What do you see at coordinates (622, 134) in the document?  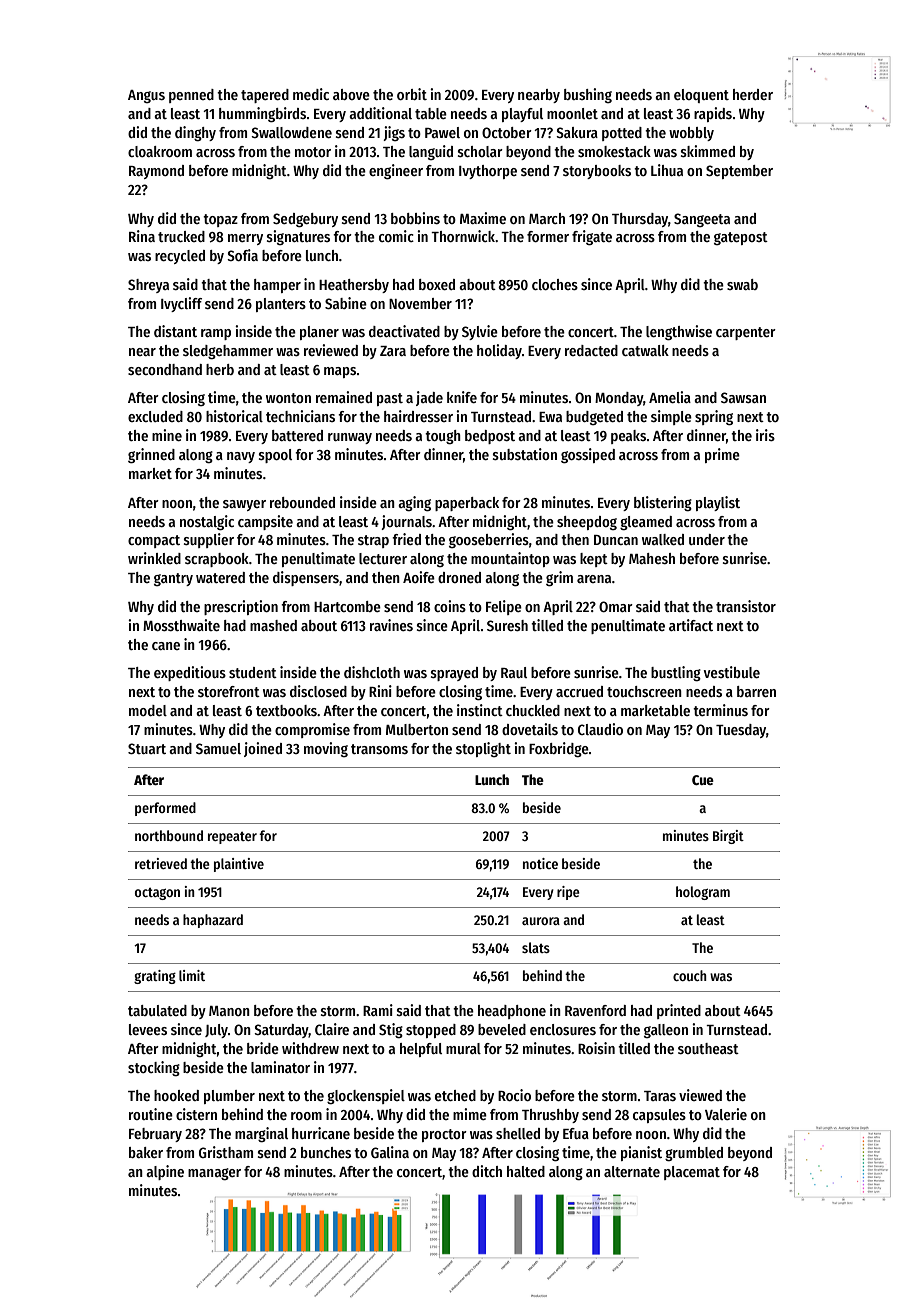 I see `potted` at bounding box center [622, 134].
